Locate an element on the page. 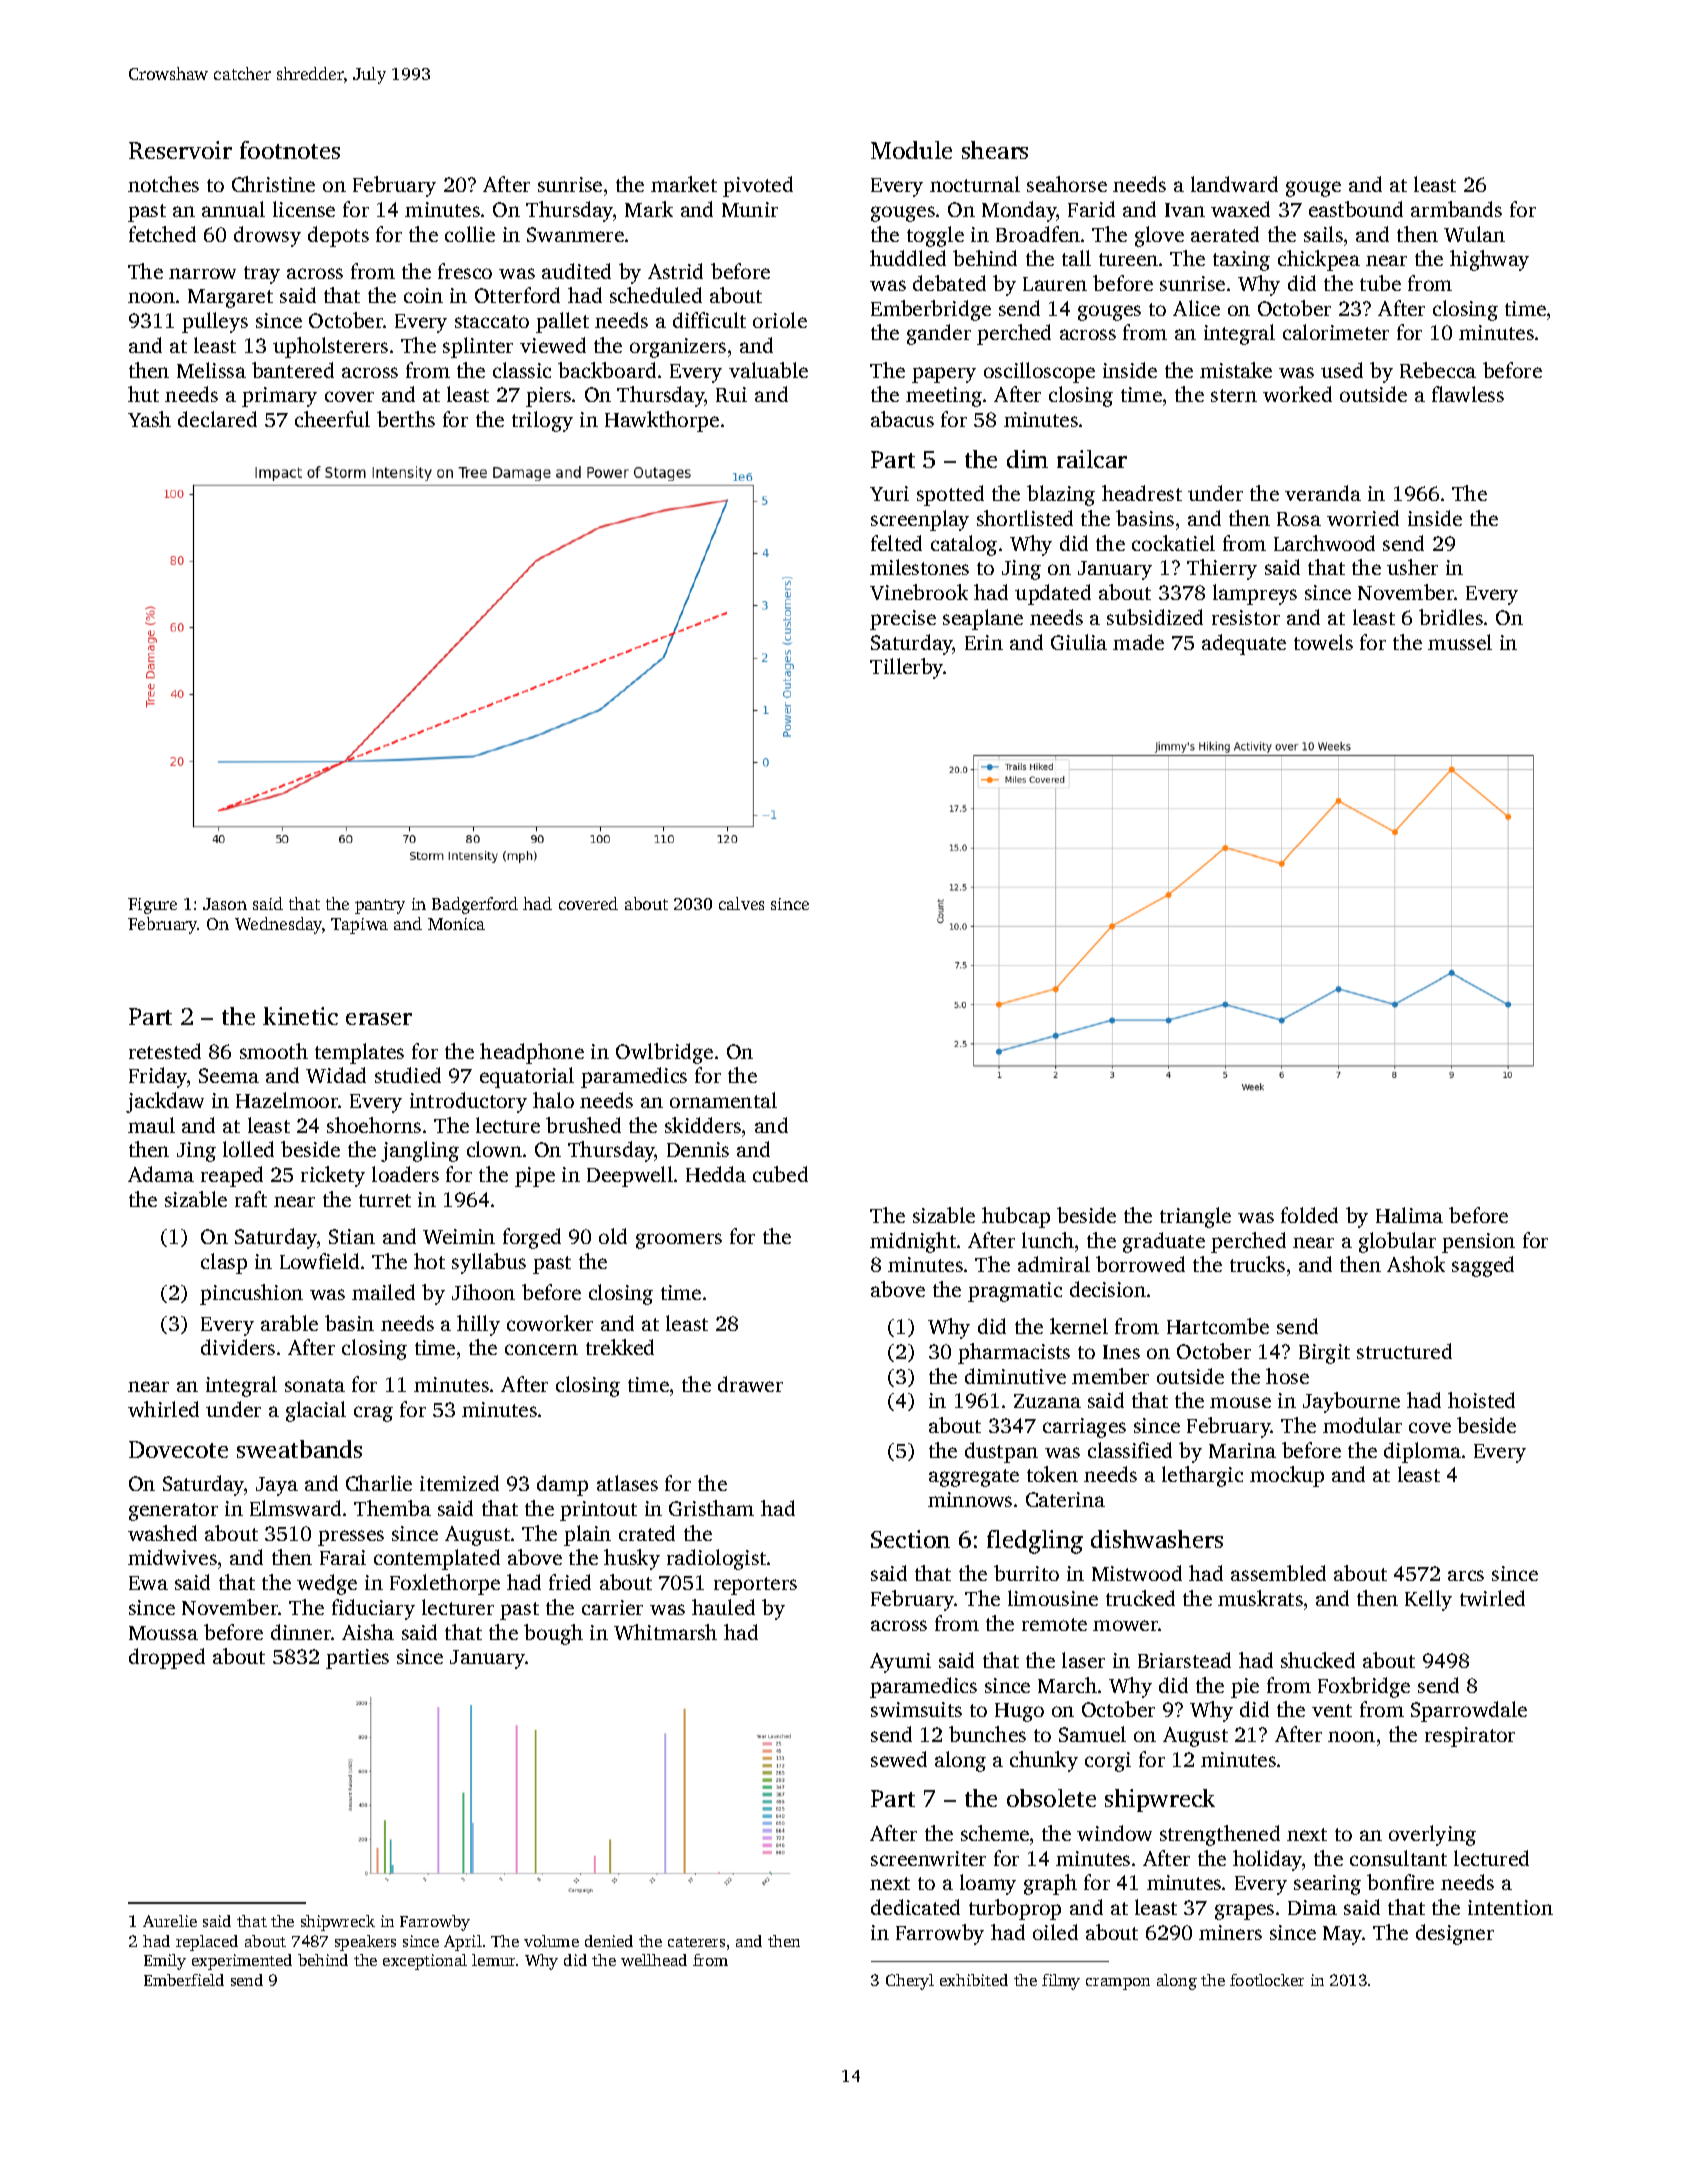 The width and height of the page is (1683, 2178). landward is located at coordinates (1234, 184).
